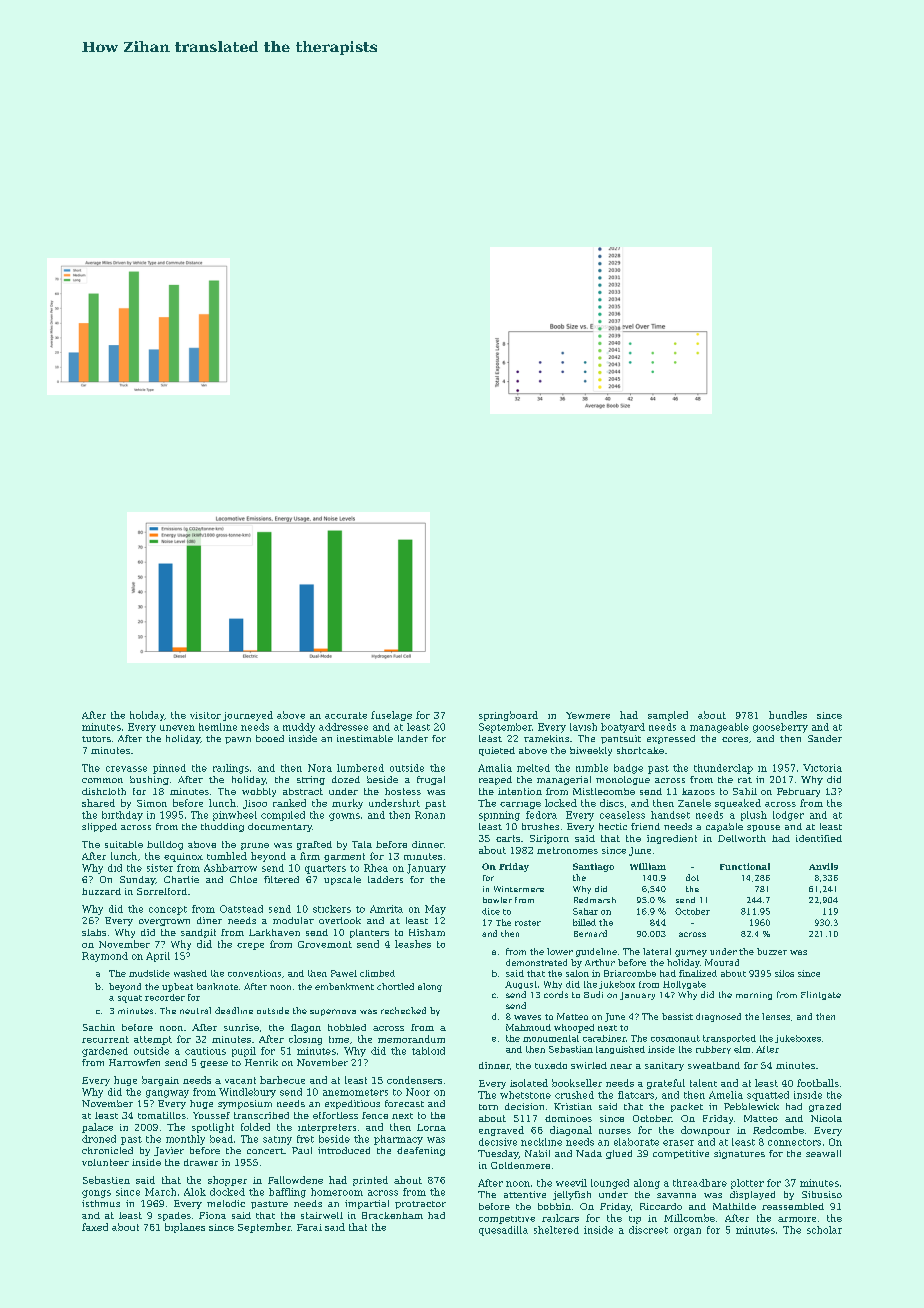  What do you see at coordinates (724, 827) in the screenshot?
I see `capable` at bounding box center [724, 827].
